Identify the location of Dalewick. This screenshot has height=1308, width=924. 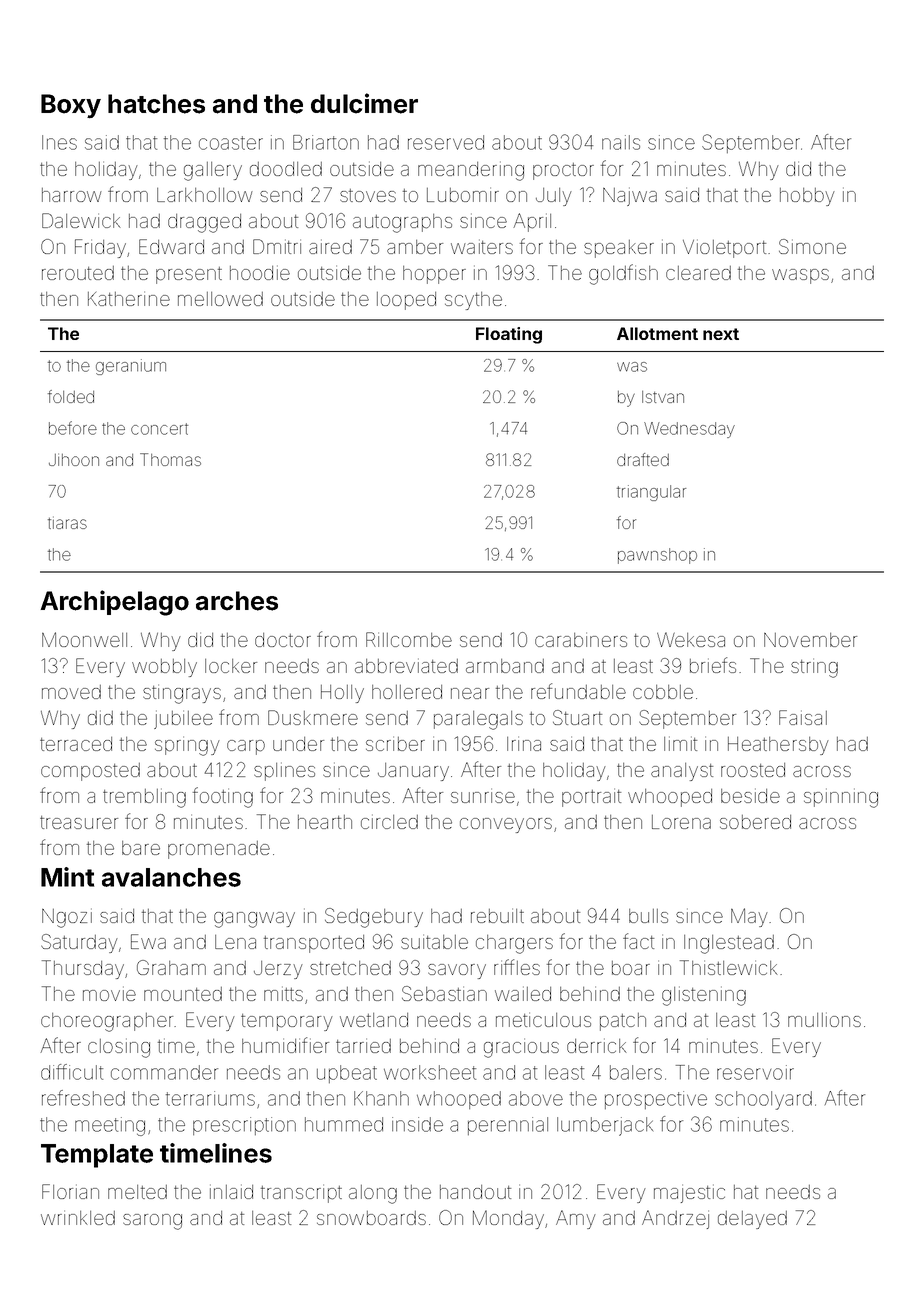
(81, 220).
